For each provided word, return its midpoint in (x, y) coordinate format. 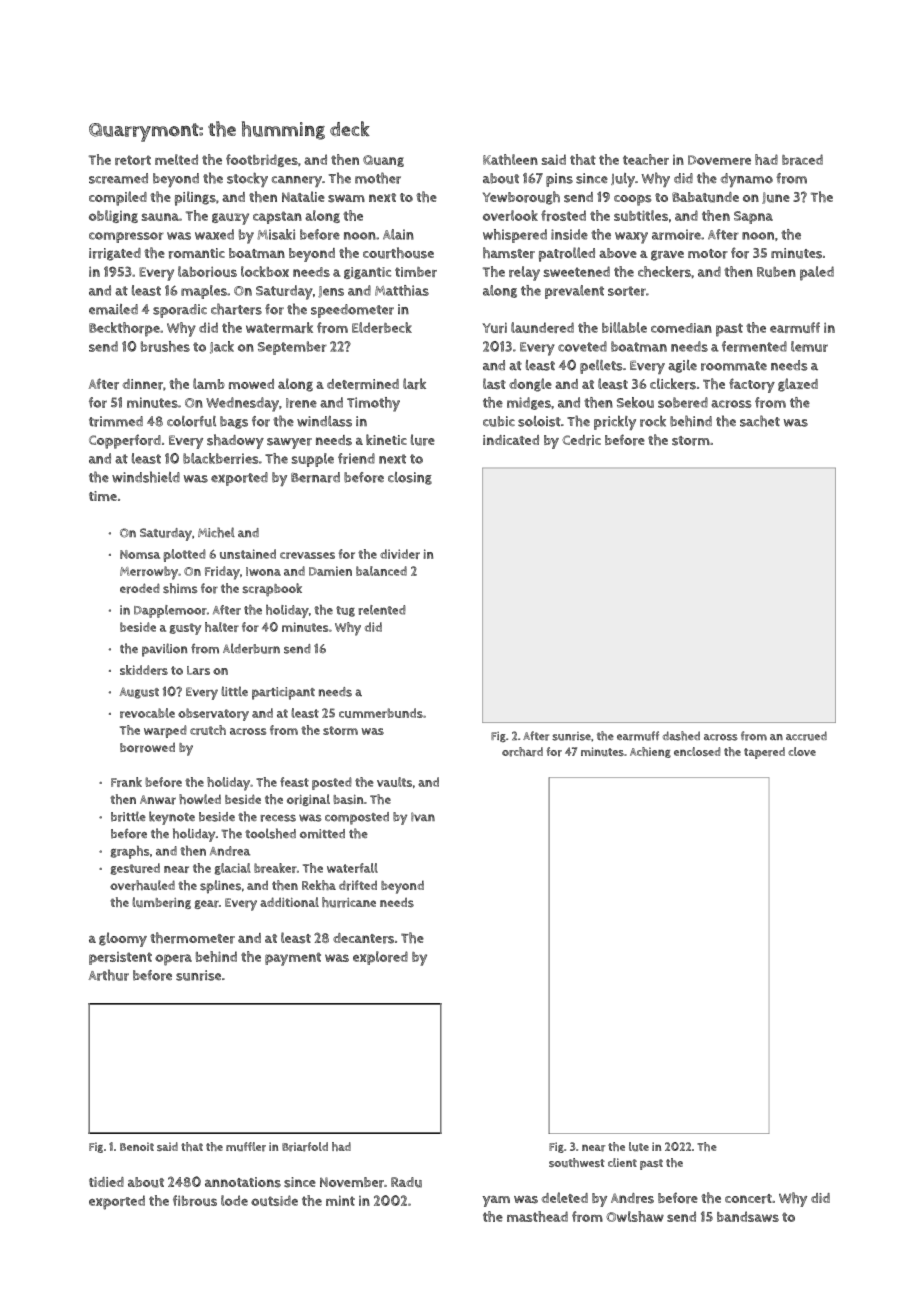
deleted (564, 1197)
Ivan (423, 817)
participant (283, 693)
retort (133, 160)
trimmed (116, 421)
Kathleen (510, 159)
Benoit (137, 1146)
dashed (681, 736)
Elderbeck (382, 327)
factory (752, 385)
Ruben (776, 272)
